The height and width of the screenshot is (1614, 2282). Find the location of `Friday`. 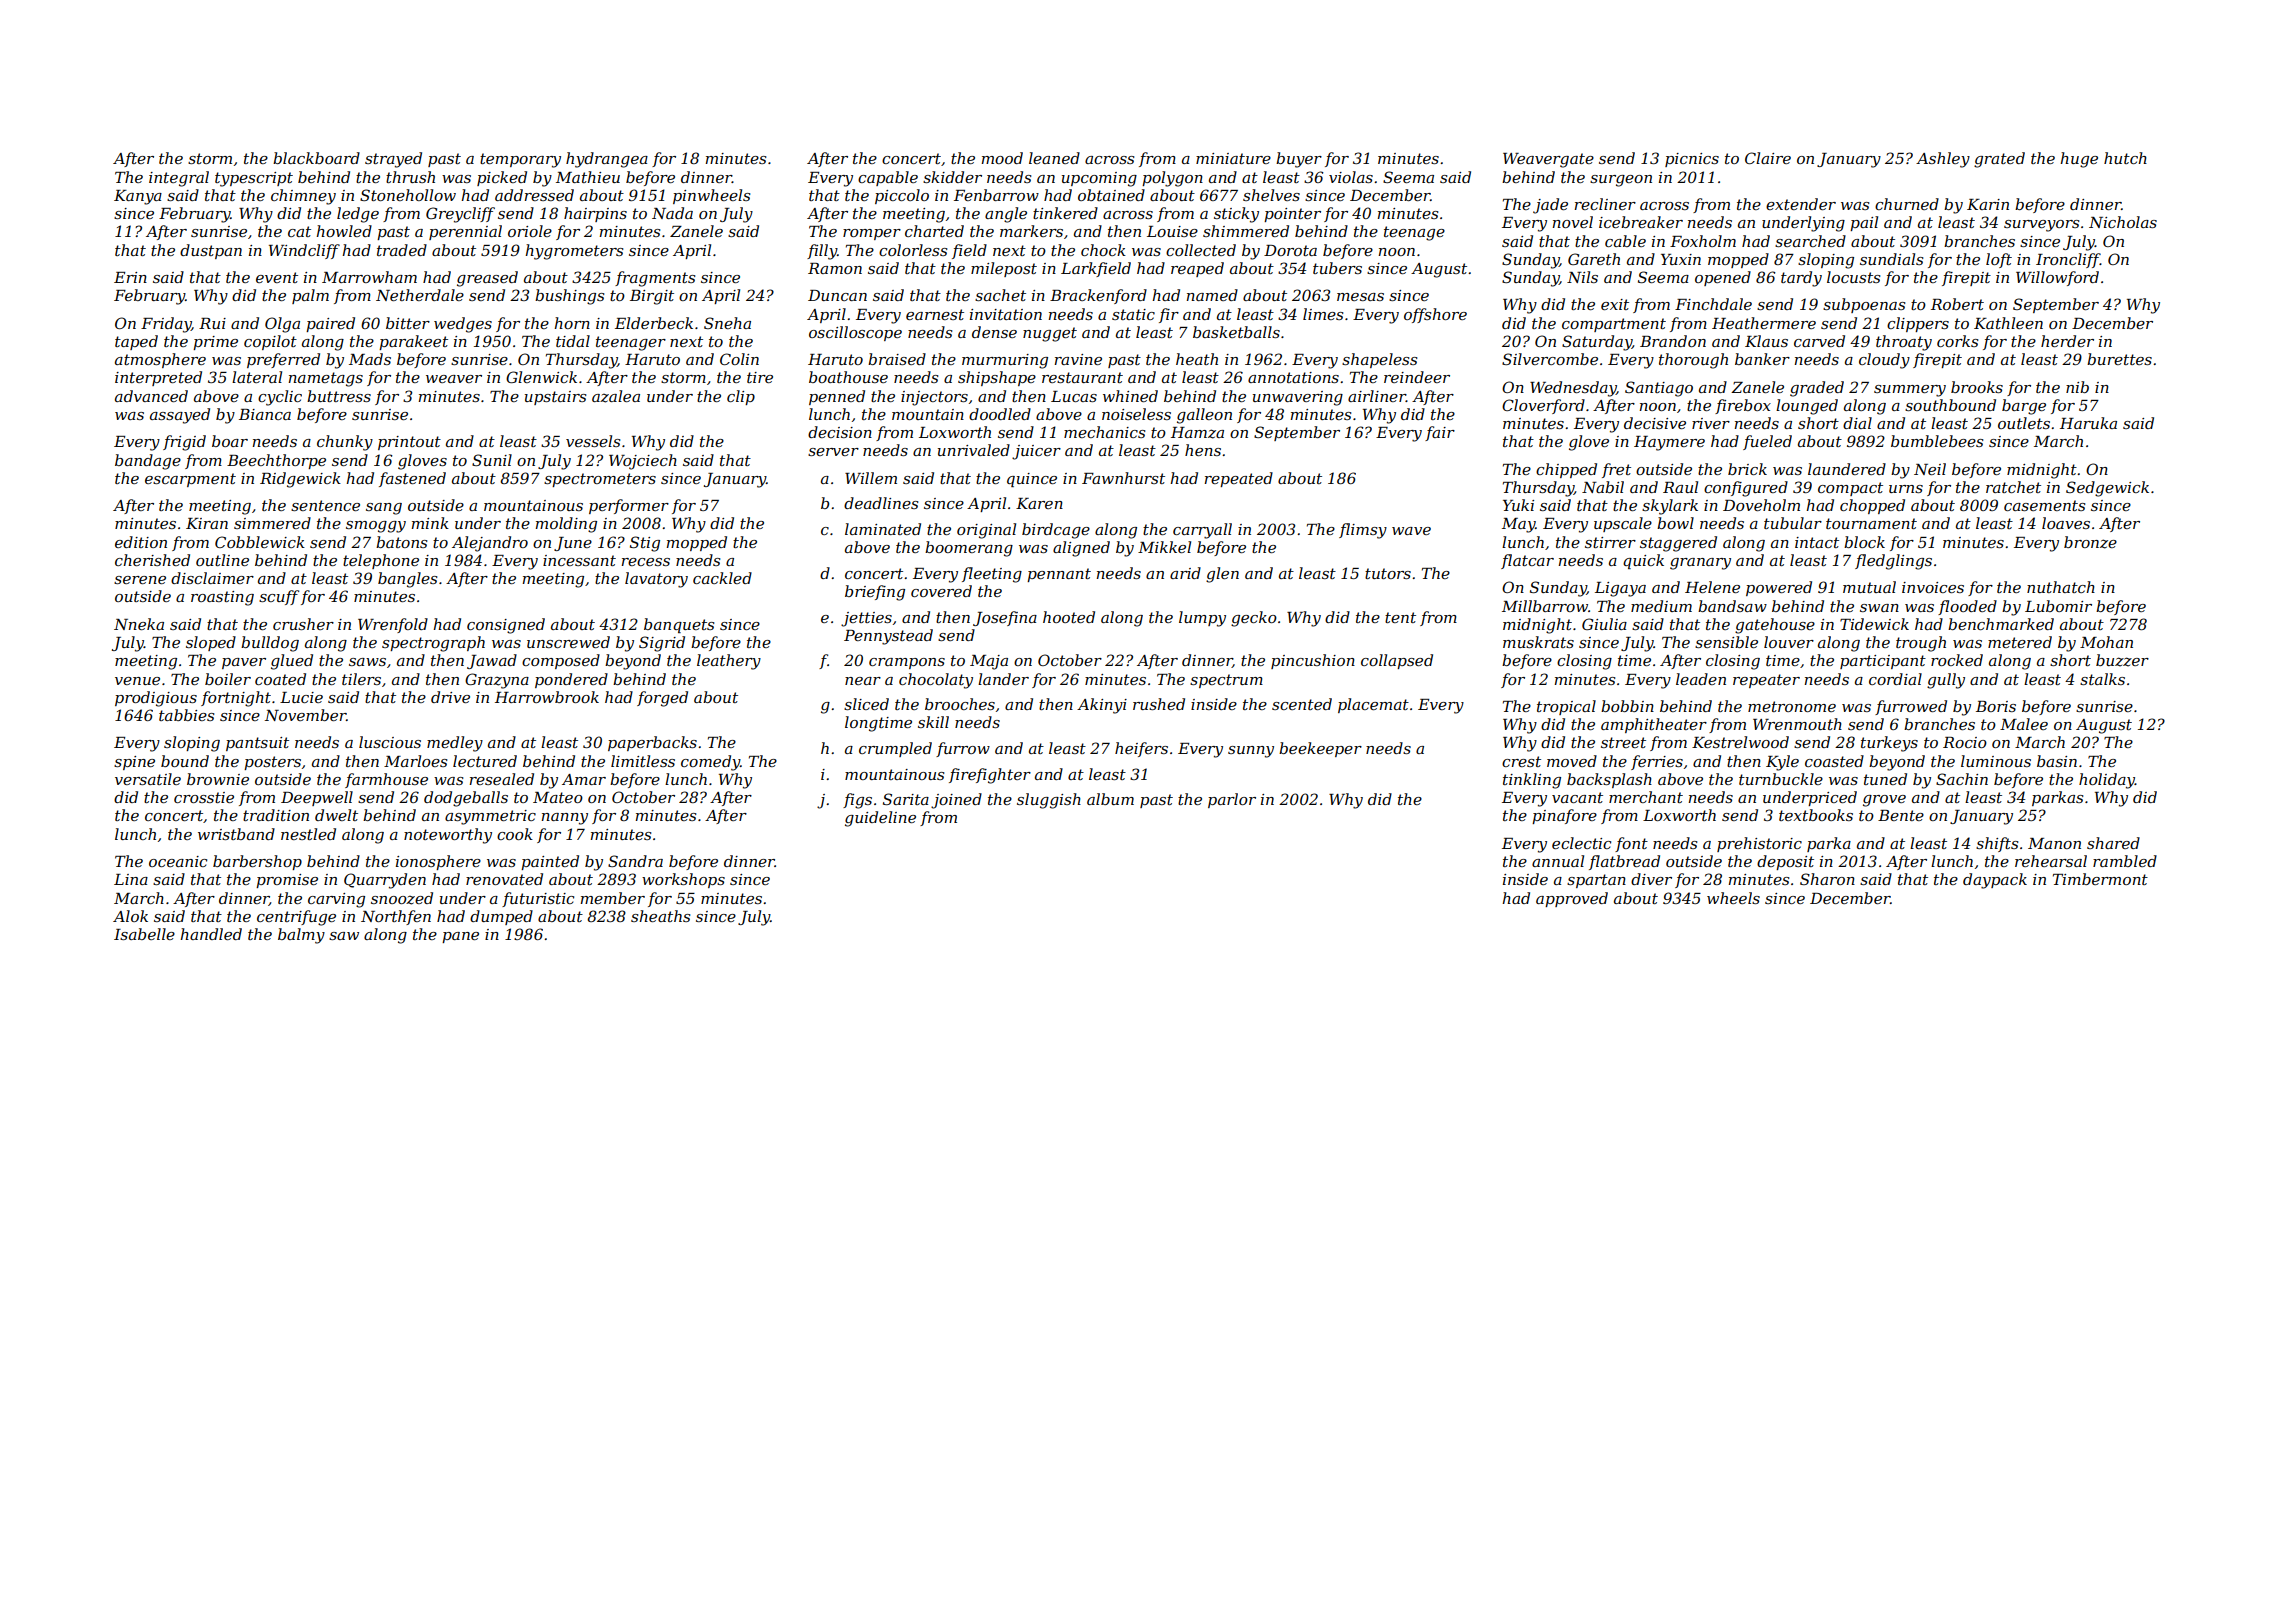

Friday is located at coordinates (166, 325).
